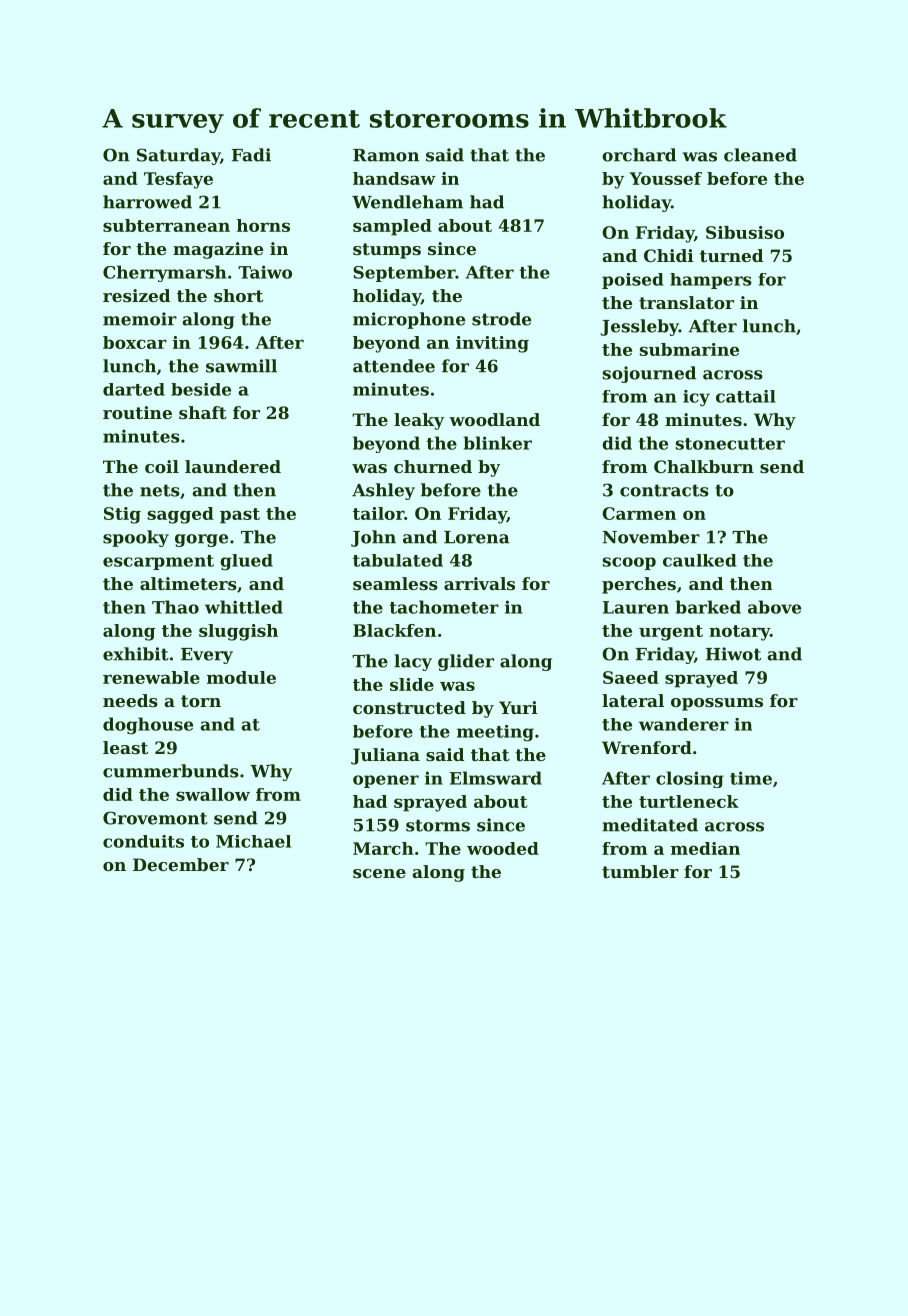 The height and width of the page is (1316, 908). Describe the element at coordinates (246, 562) in the page. I see `glued` at that location.
